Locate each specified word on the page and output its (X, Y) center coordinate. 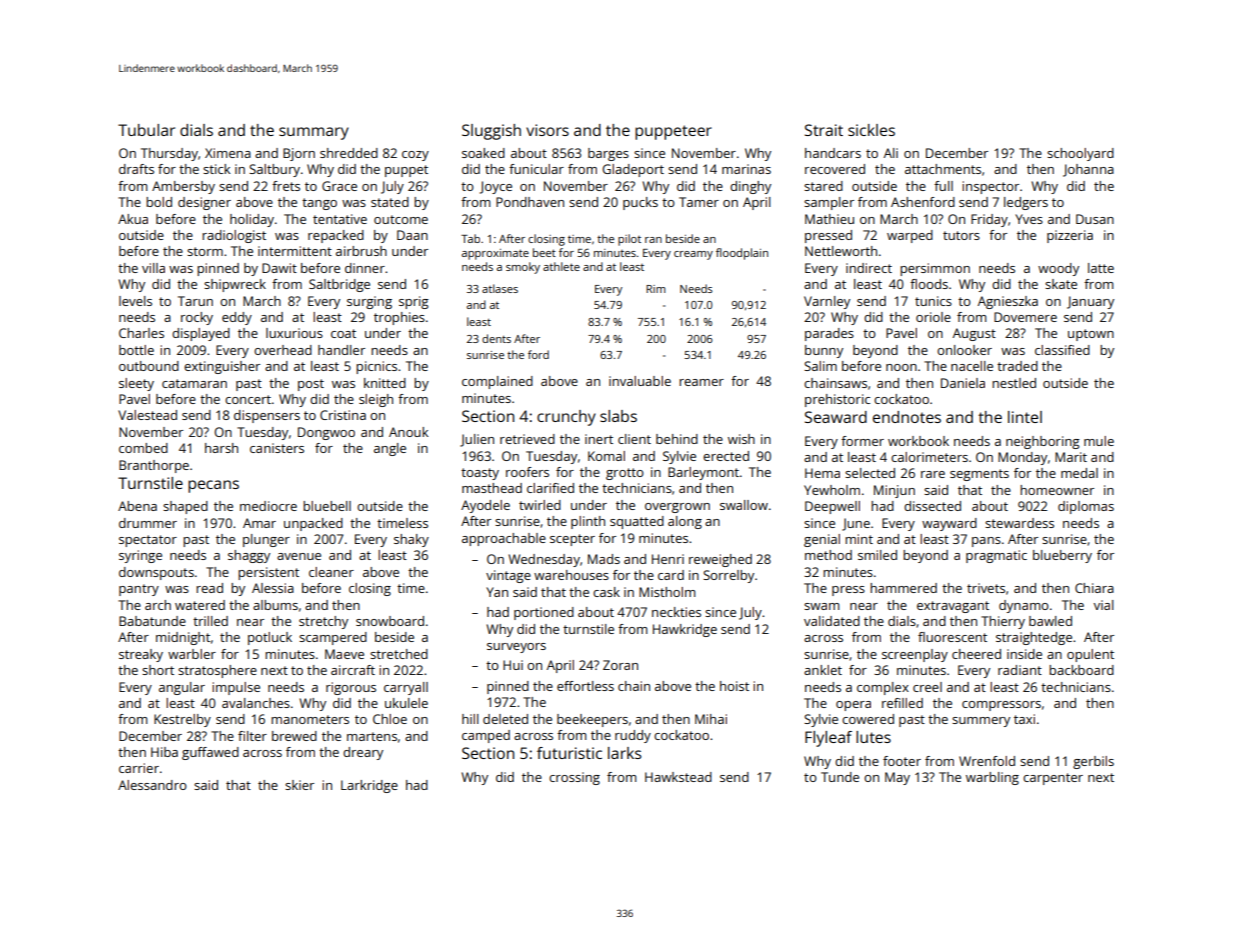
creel (927, 687)
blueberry (1062, 556)
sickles (871, 130)
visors (547, 130)
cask (606, 592)
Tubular (146, 130)
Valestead (147, 415)
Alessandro (152, 785)
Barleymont (703, 473)
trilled (210, 621)
